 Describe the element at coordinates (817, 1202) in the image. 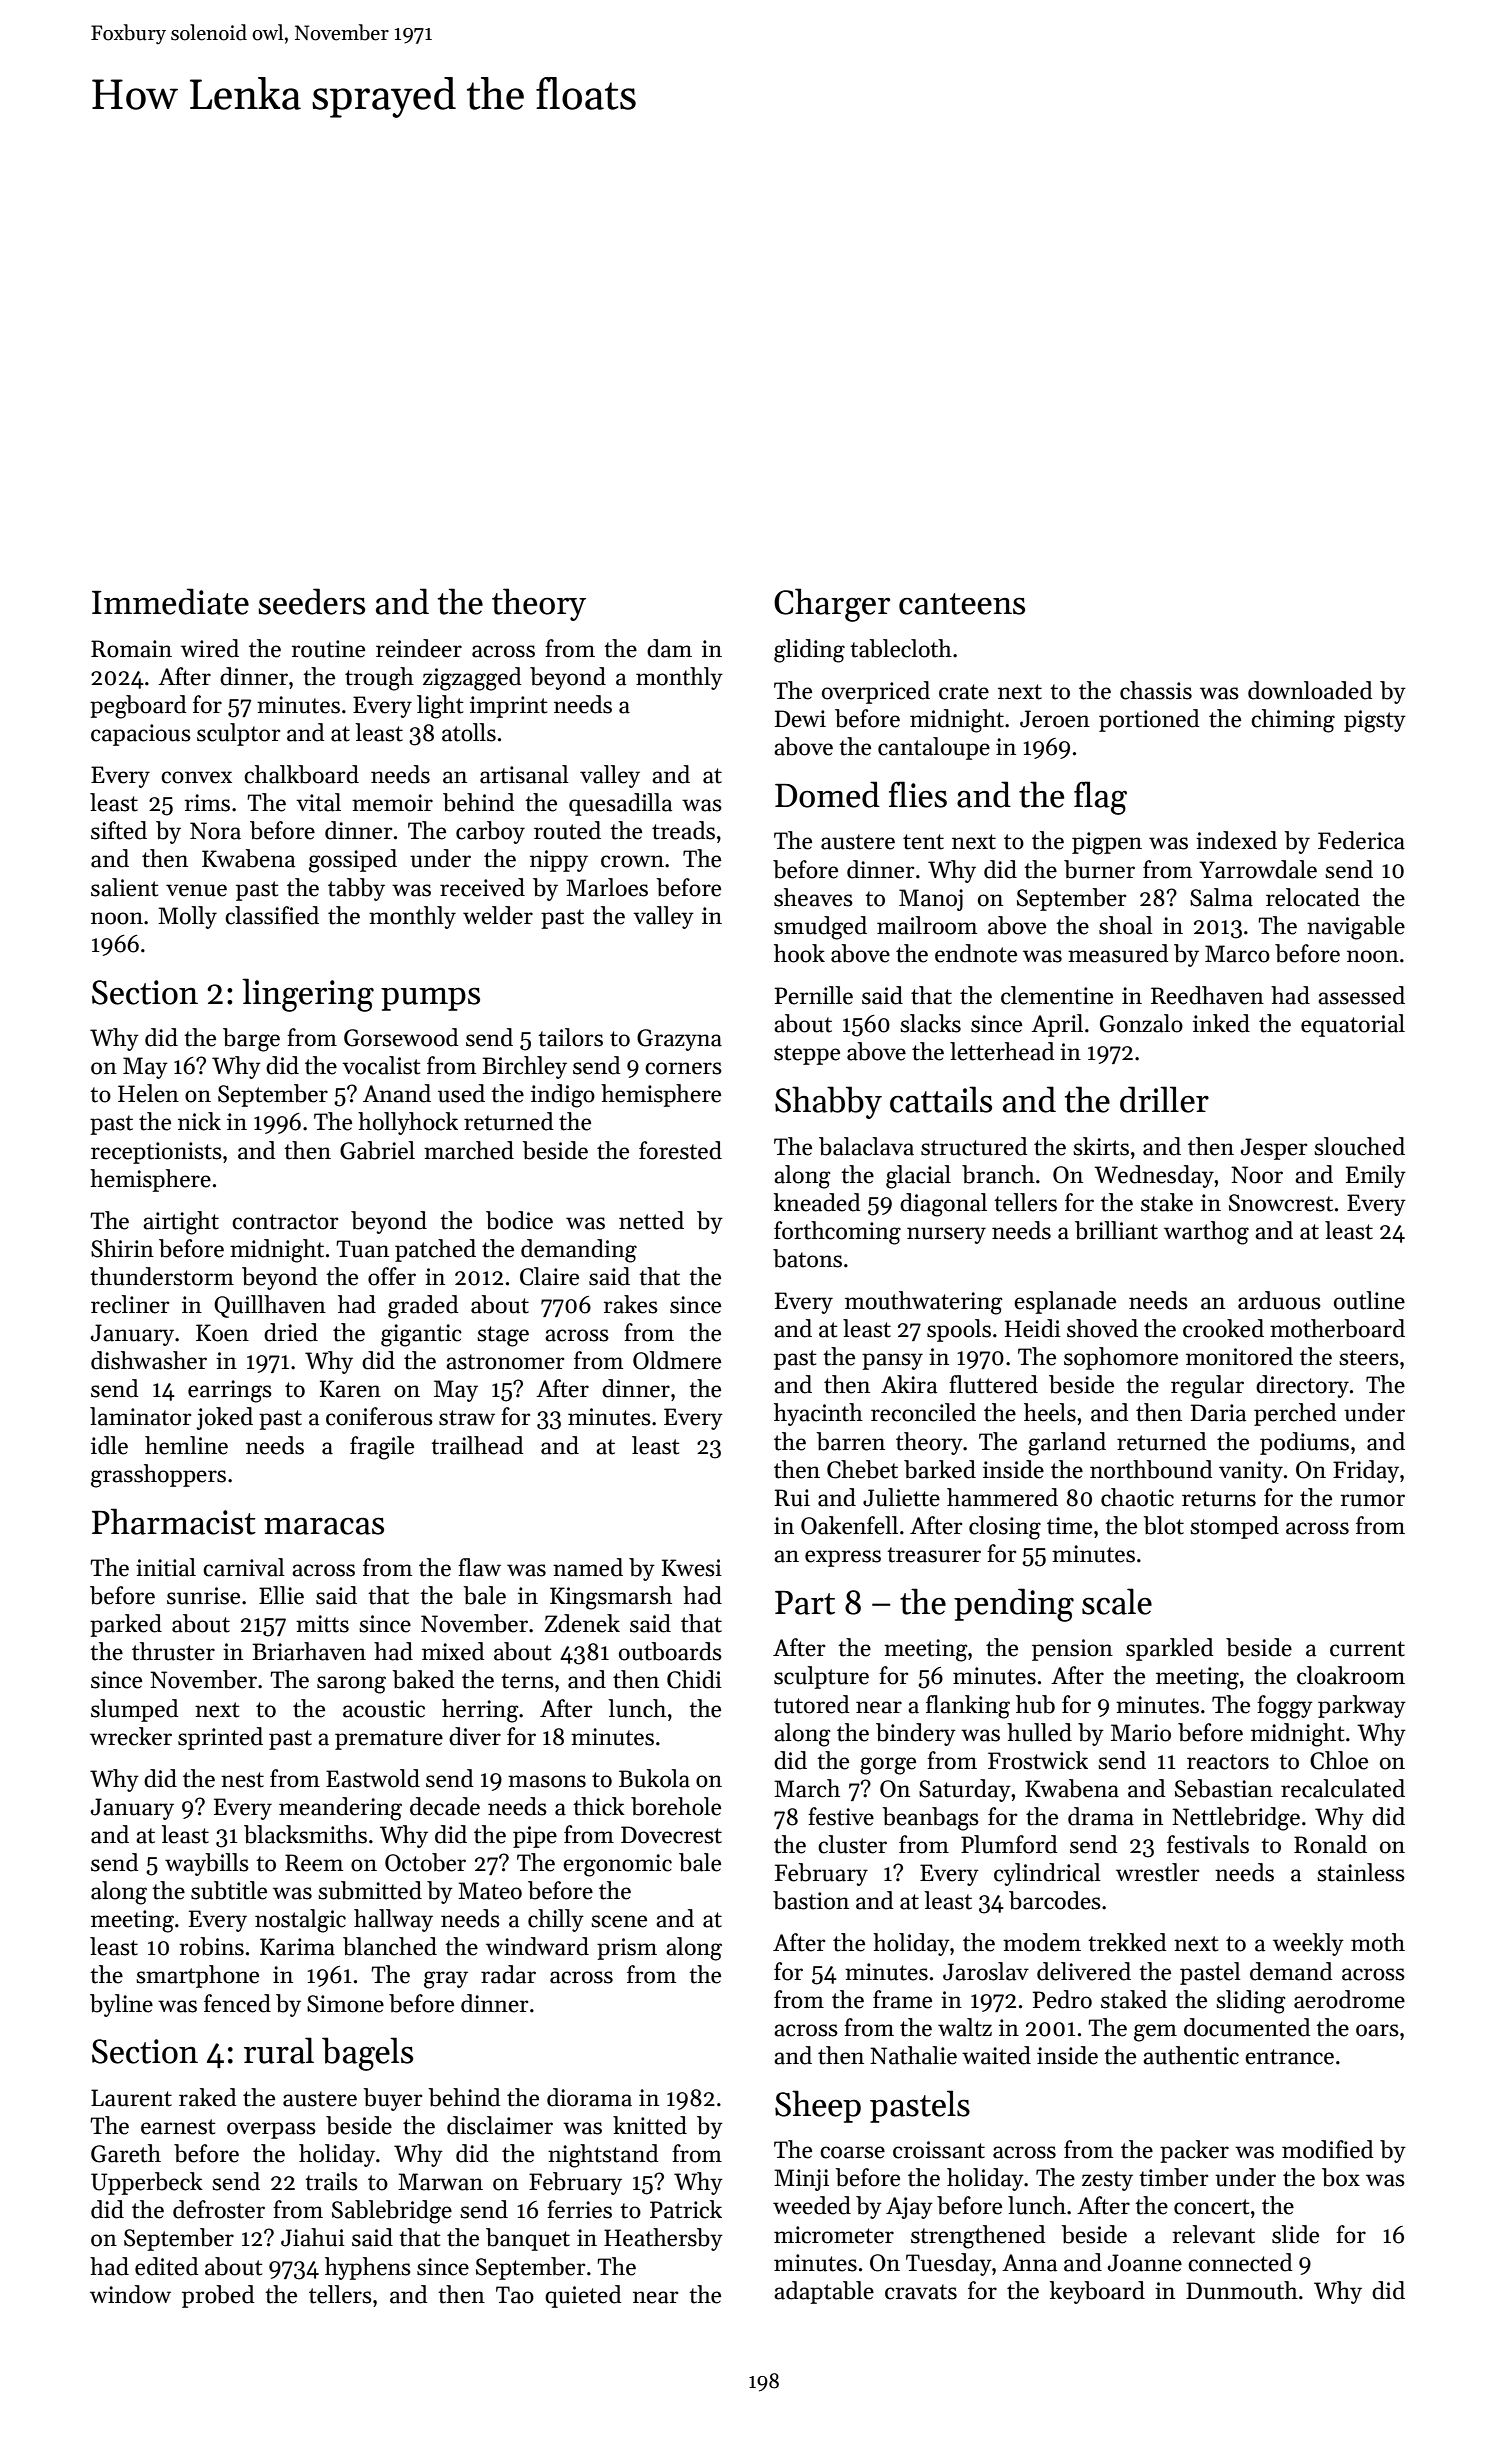

I see `kneaded` at that location.
